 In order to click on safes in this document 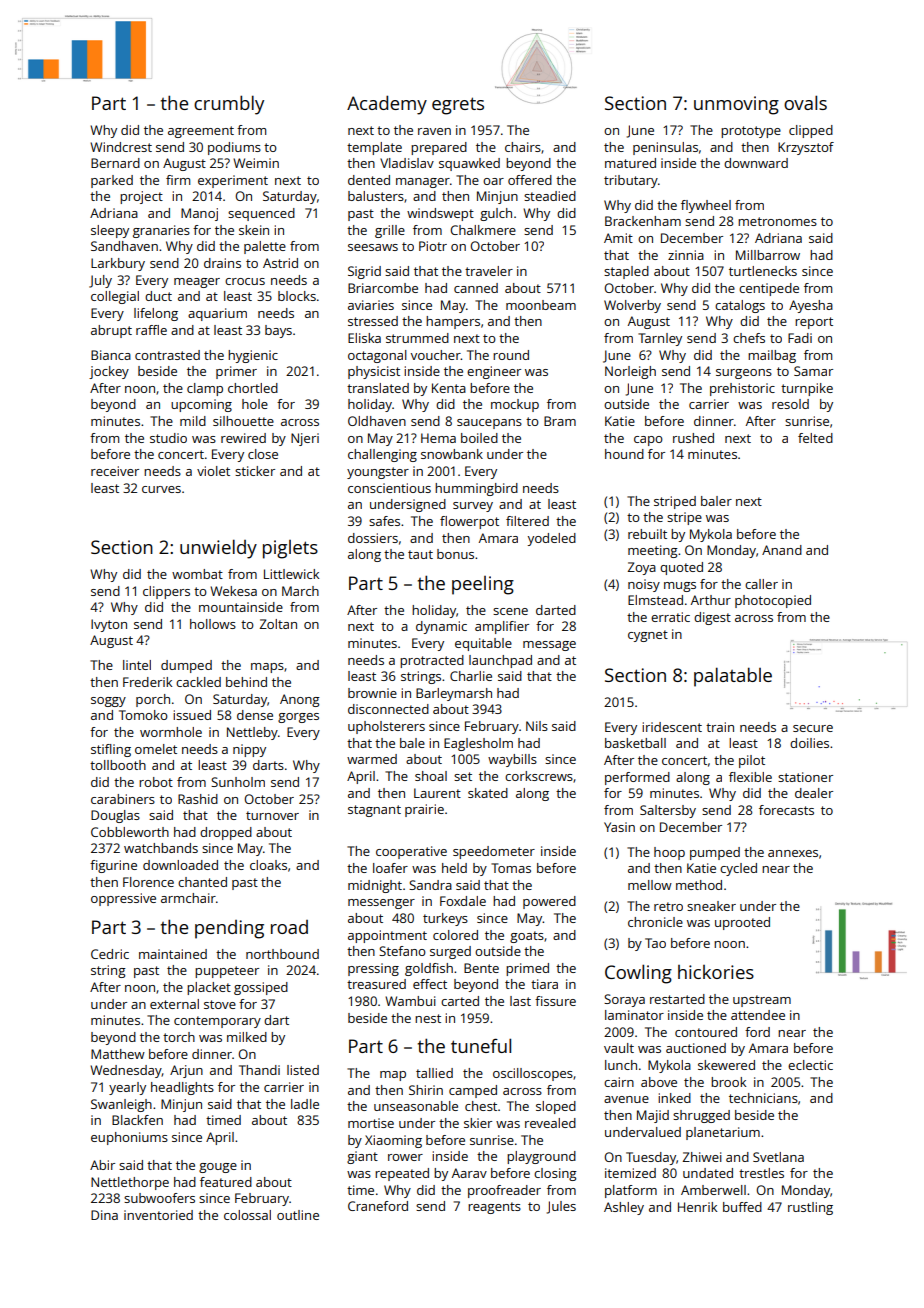, I will do `click(384, 521)`.
